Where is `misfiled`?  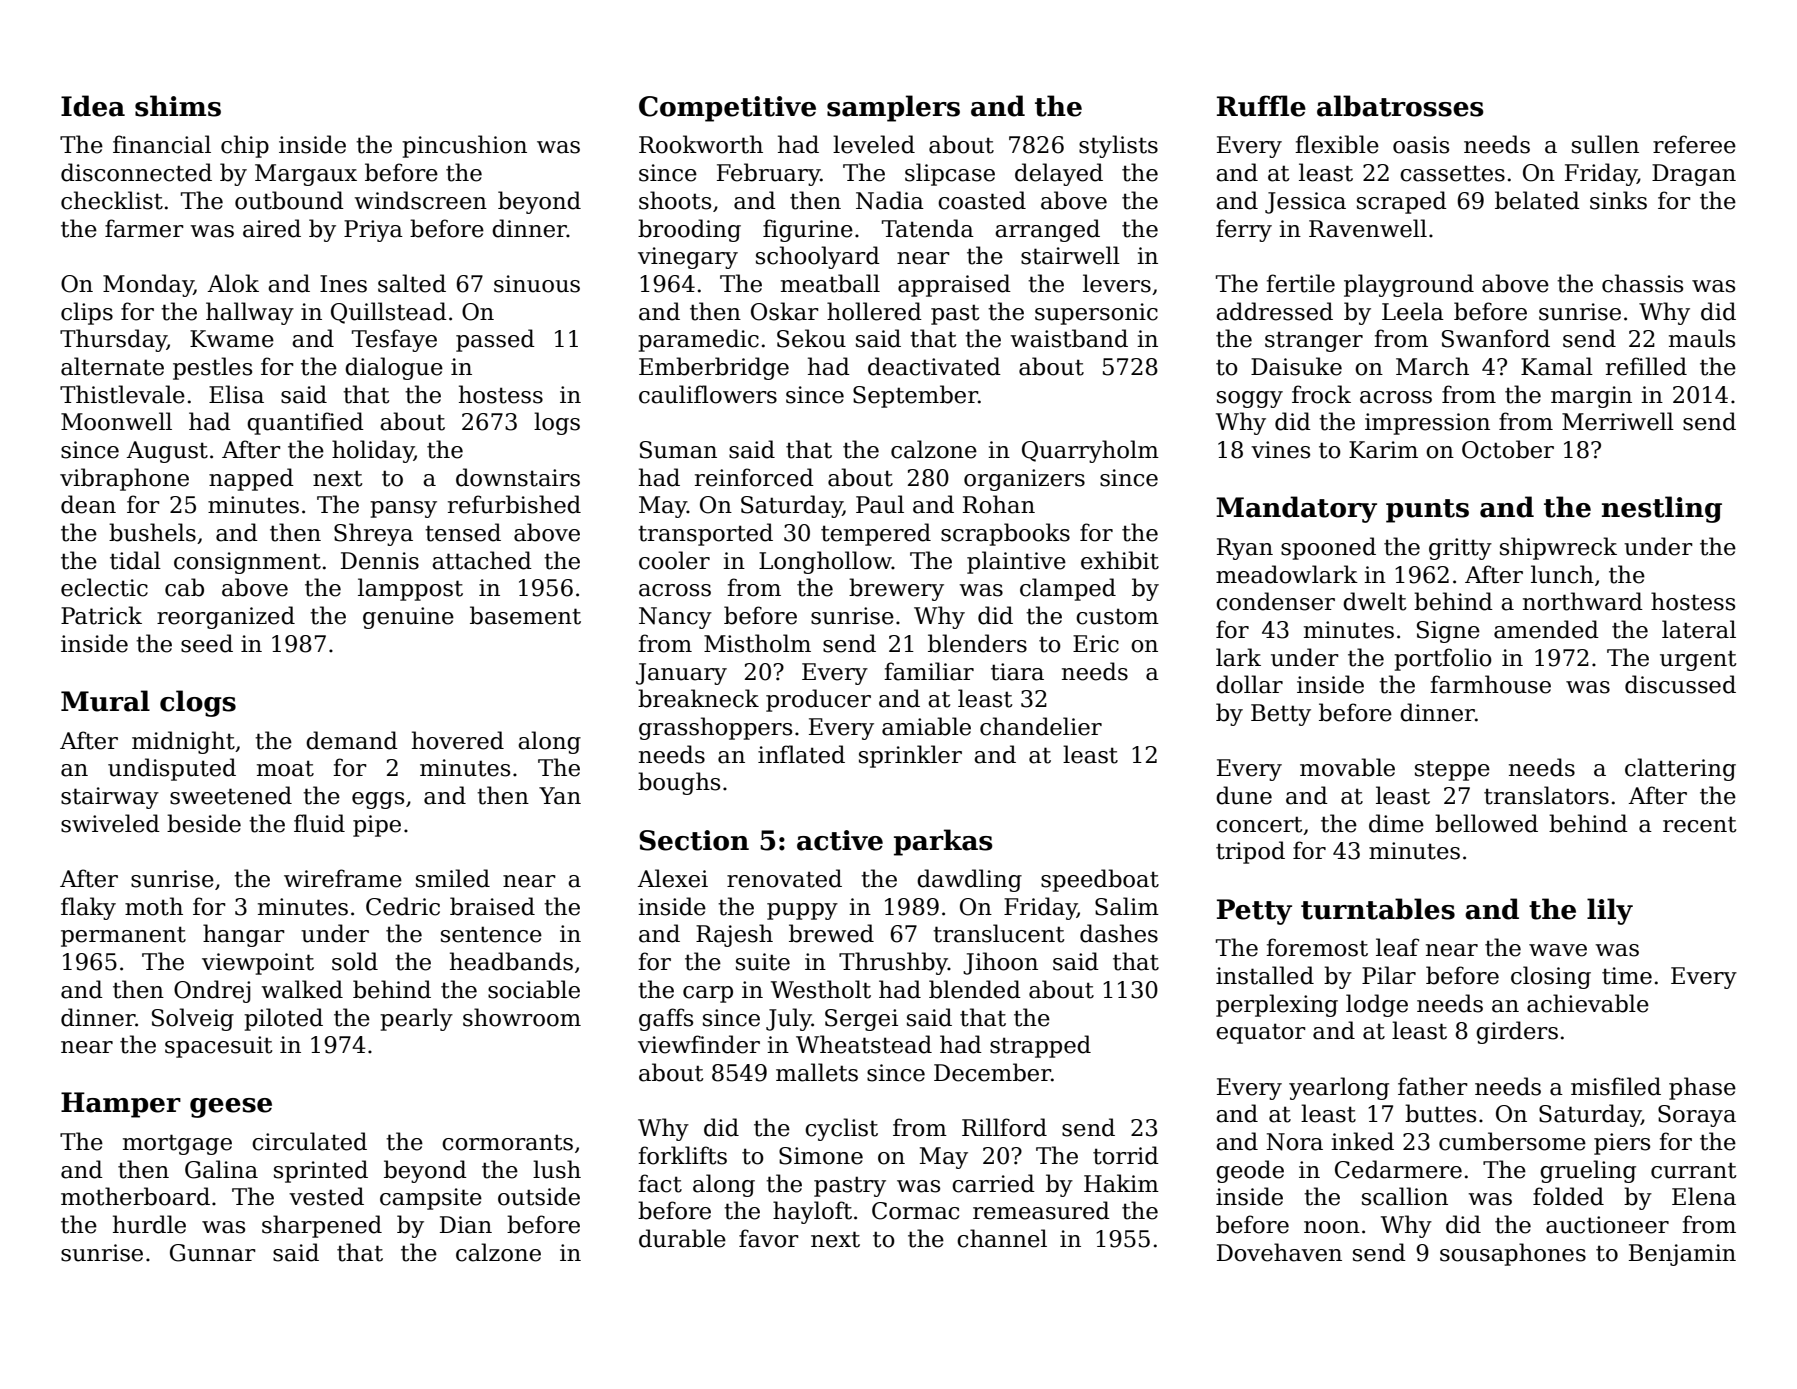
misfiled is located at coordinates (1616, 1086).
